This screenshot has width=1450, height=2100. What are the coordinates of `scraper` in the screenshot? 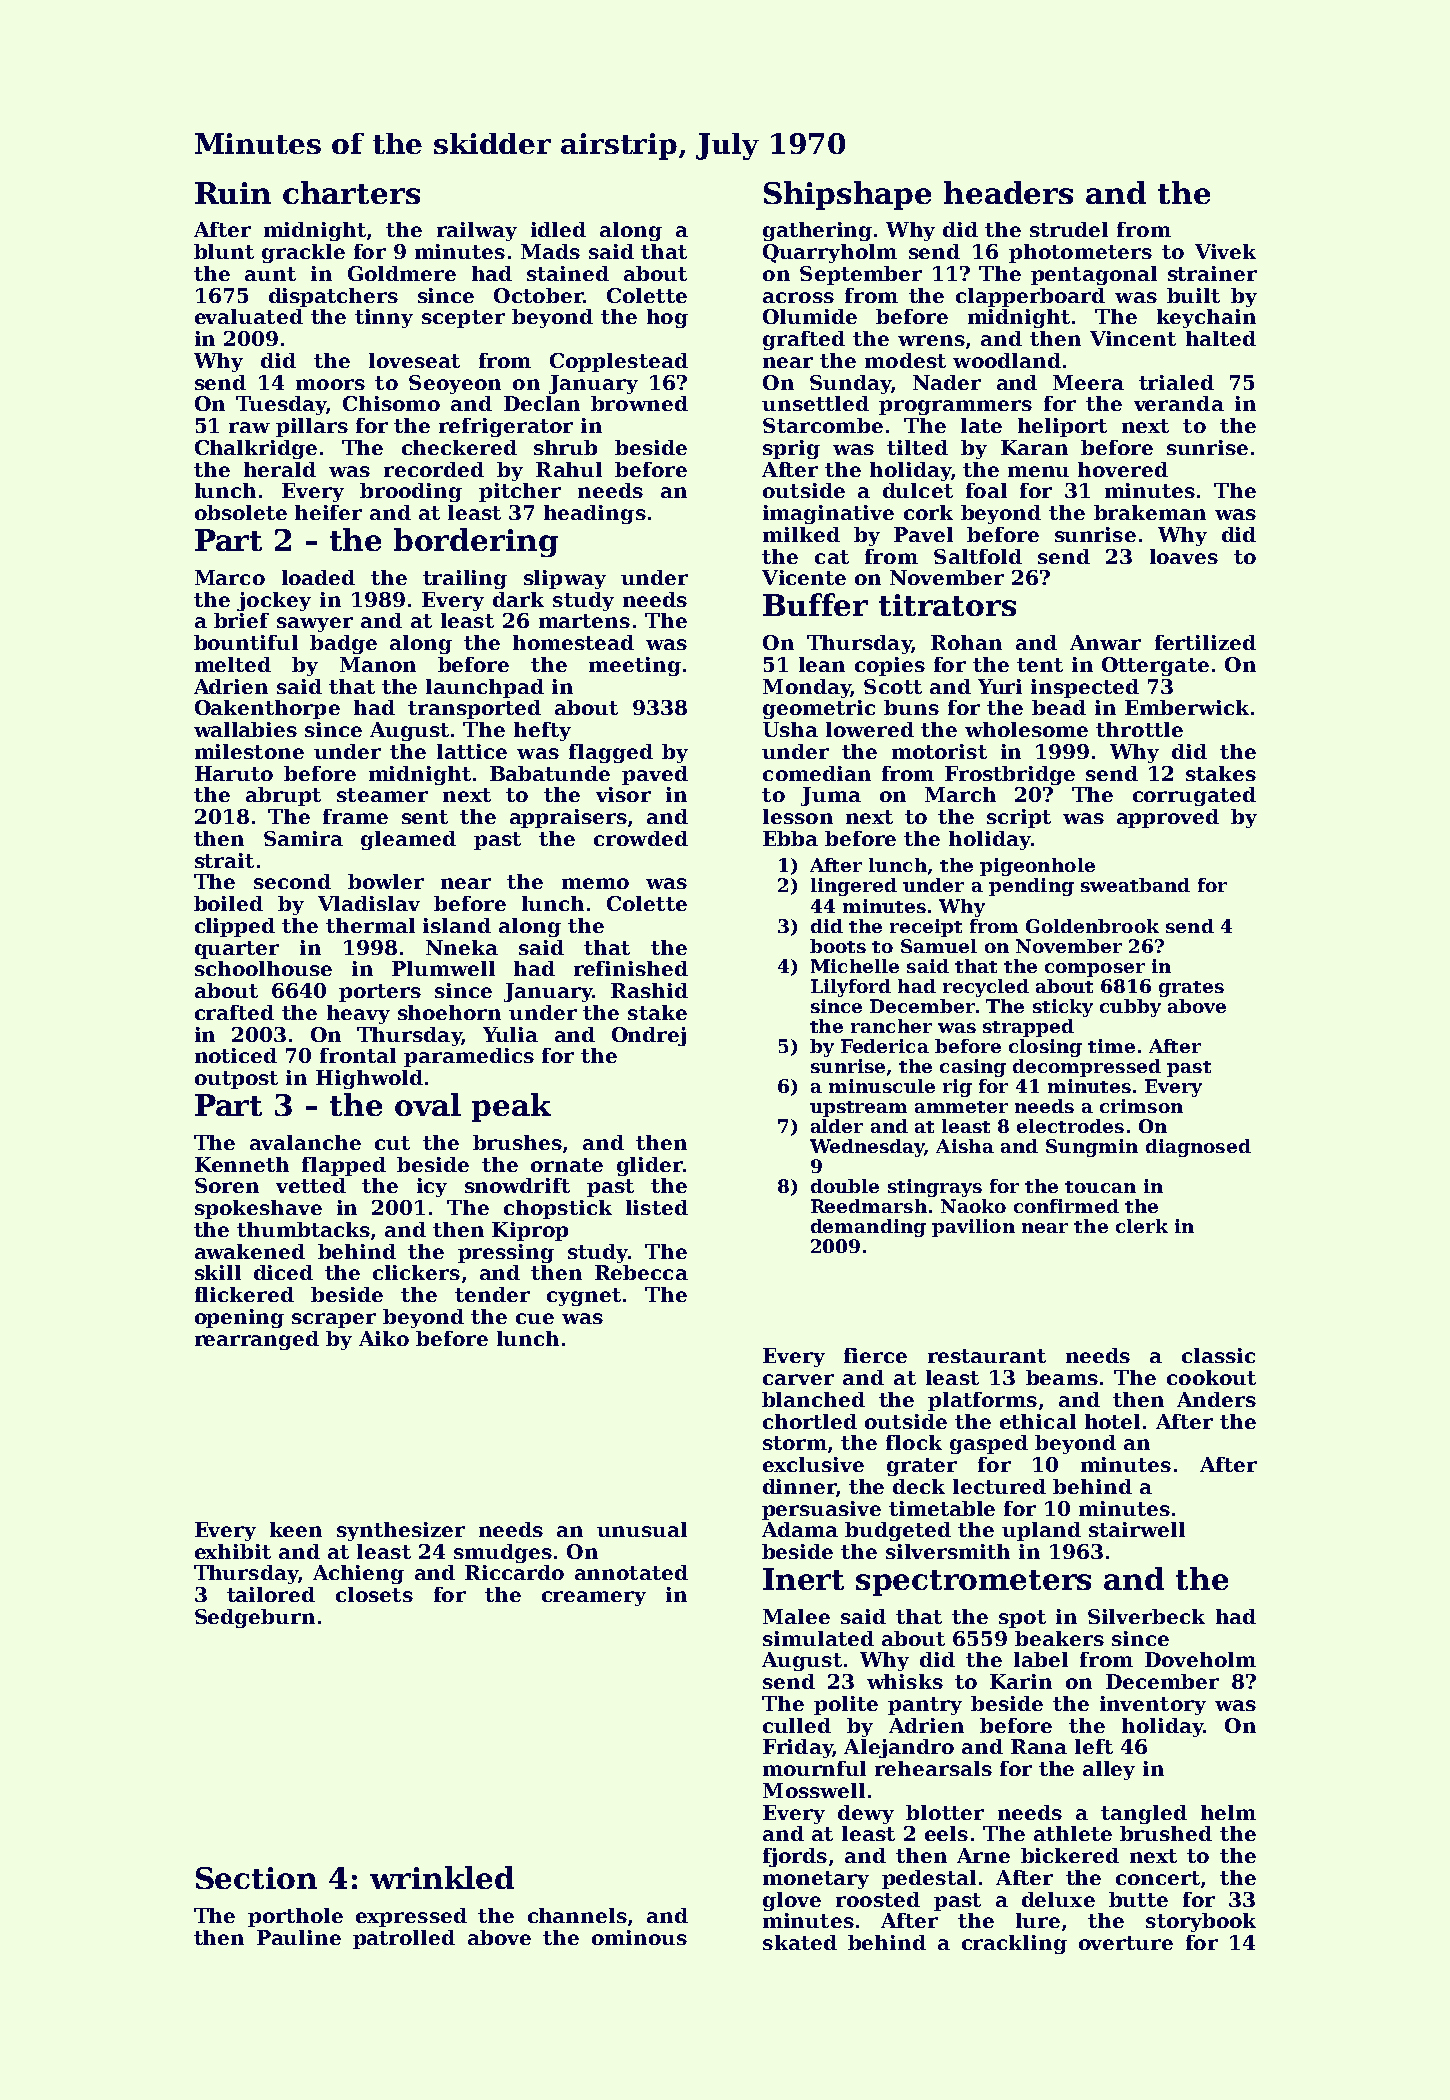 It's located at (334, 1320).
